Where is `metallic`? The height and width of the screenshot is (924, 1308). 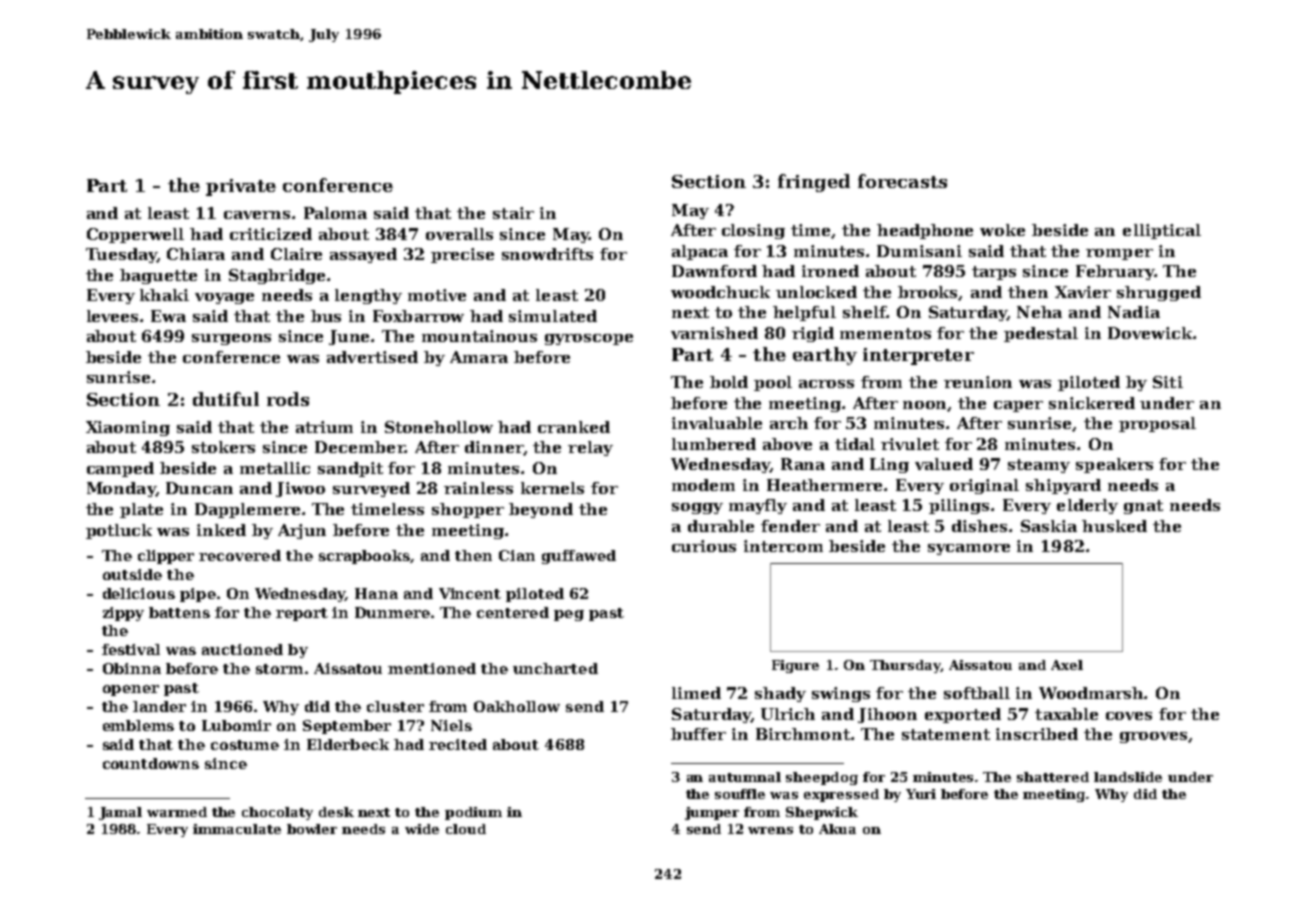 metallic is located at coordinates (275, 468).
